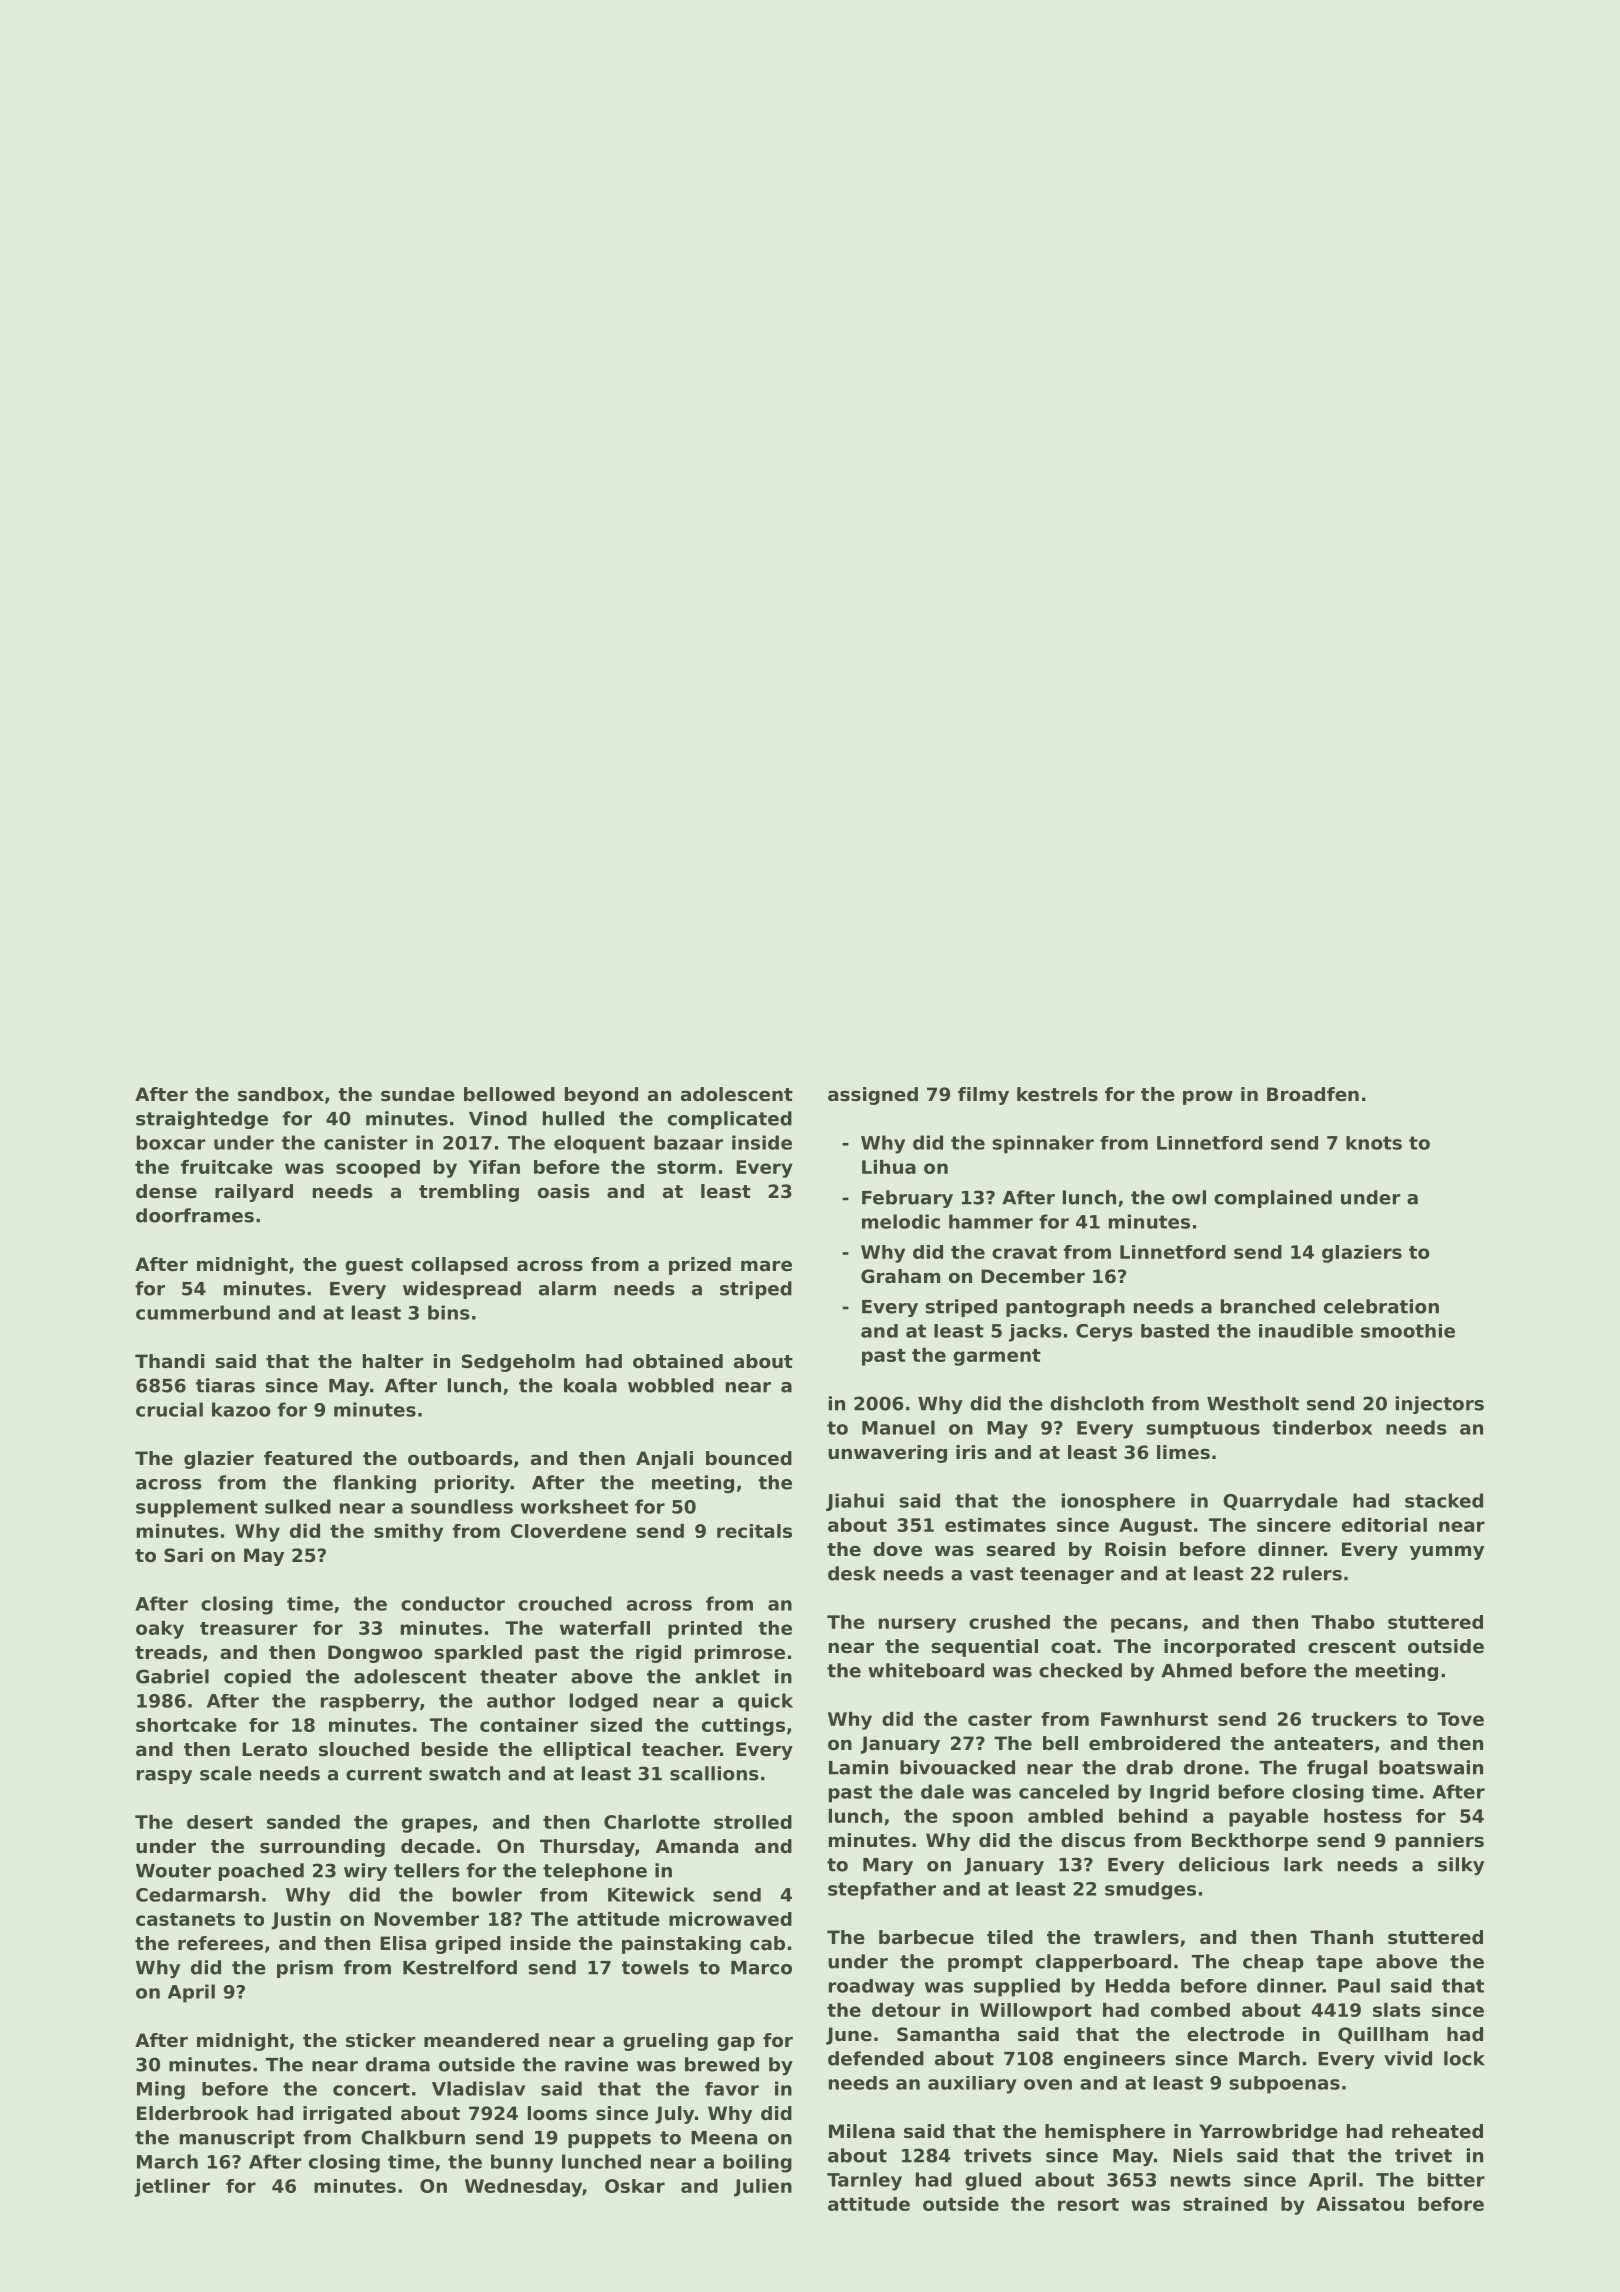 The image size is (1620, 2292). Describe the element at coordinates (1303, 1864) in the screenshot. I see `lark` at that location.
